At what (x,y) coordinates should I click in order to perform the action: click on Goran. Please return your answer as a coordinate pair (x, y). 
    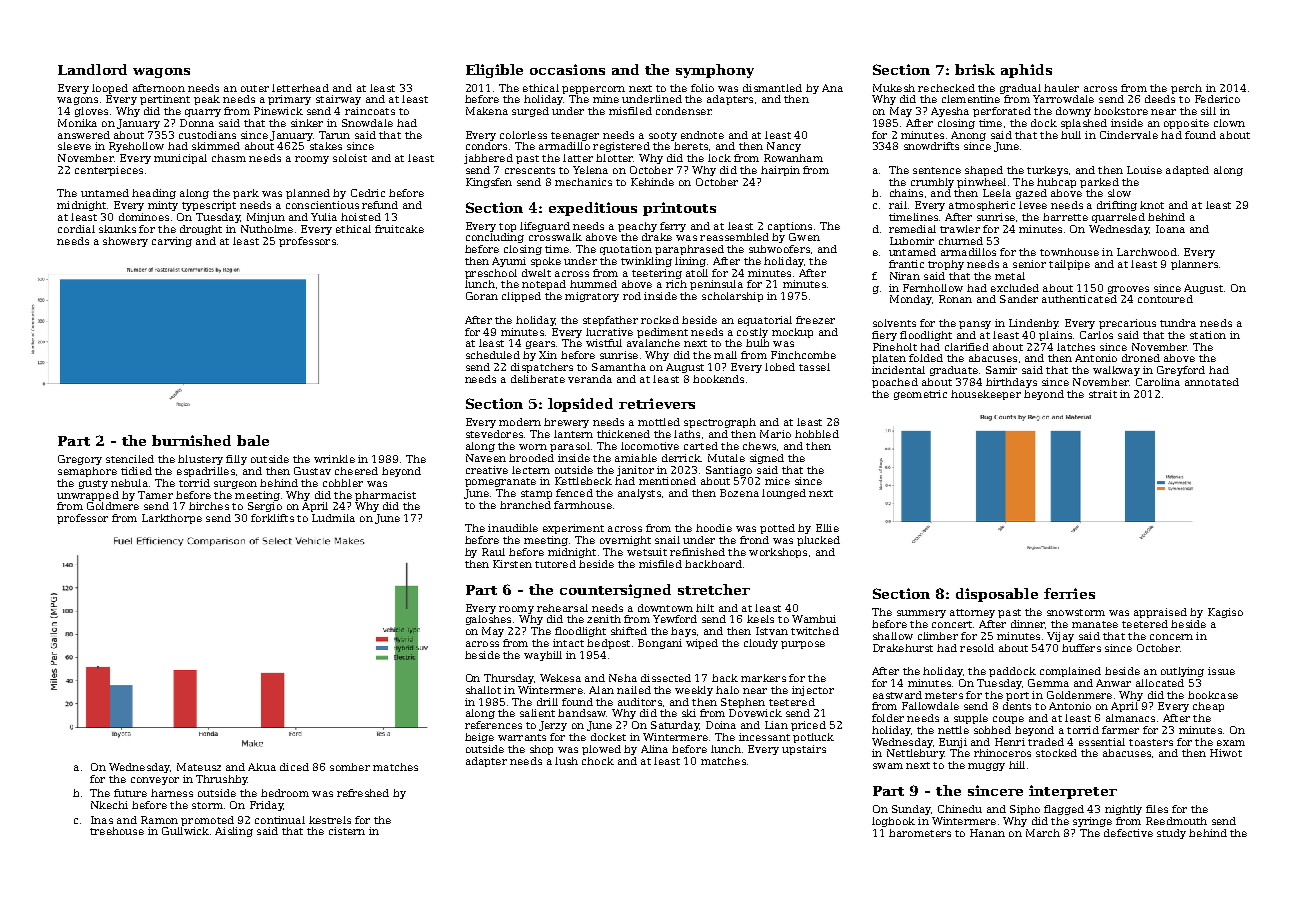
    Looking at the image, I should click on (482, 296).
